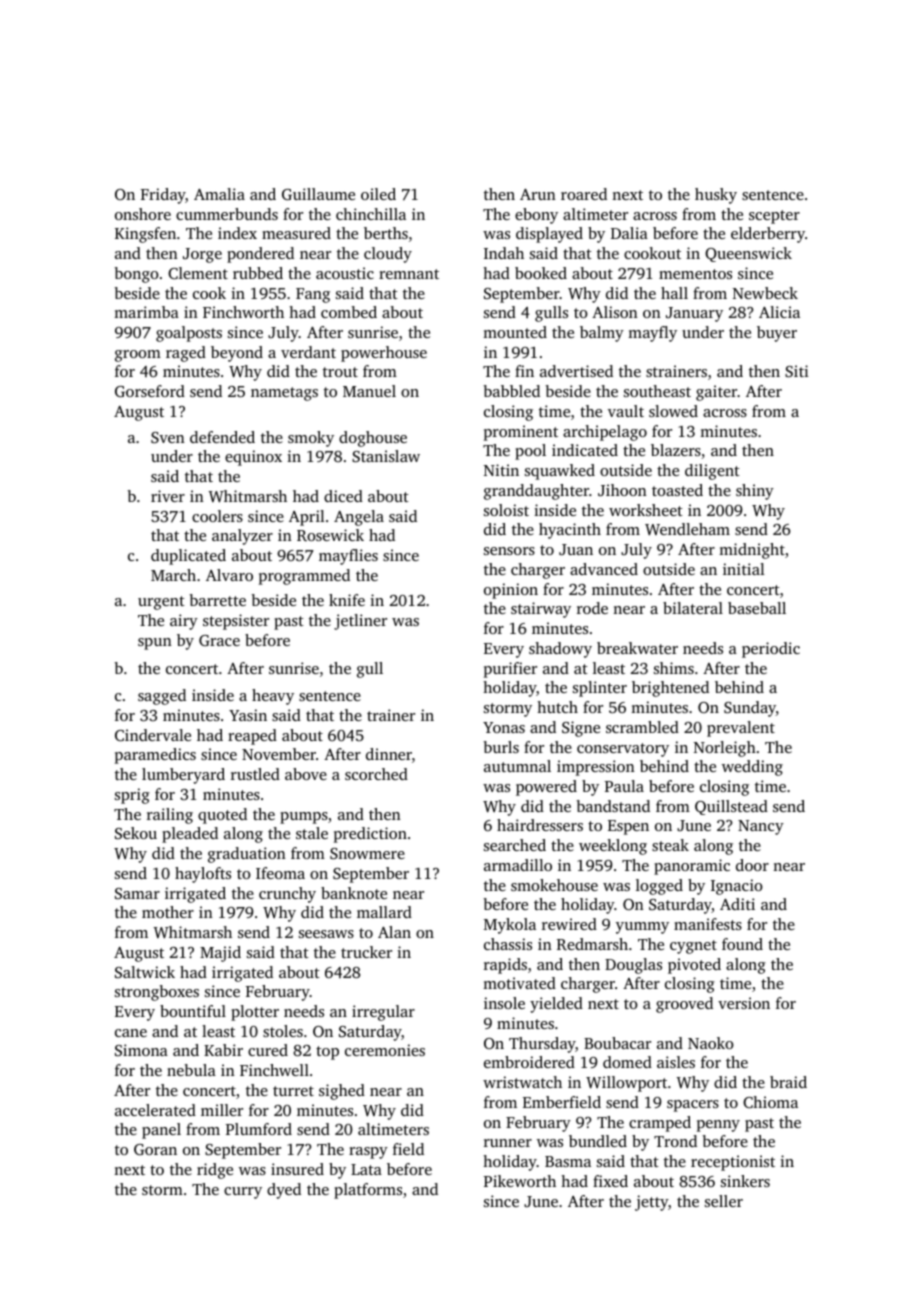 Image resolution: width=924 pixels, height=1308 pixels. What do you see at coordinates (515, 332) in the image?
I see `mounted` at bounding box center [515, 332].
